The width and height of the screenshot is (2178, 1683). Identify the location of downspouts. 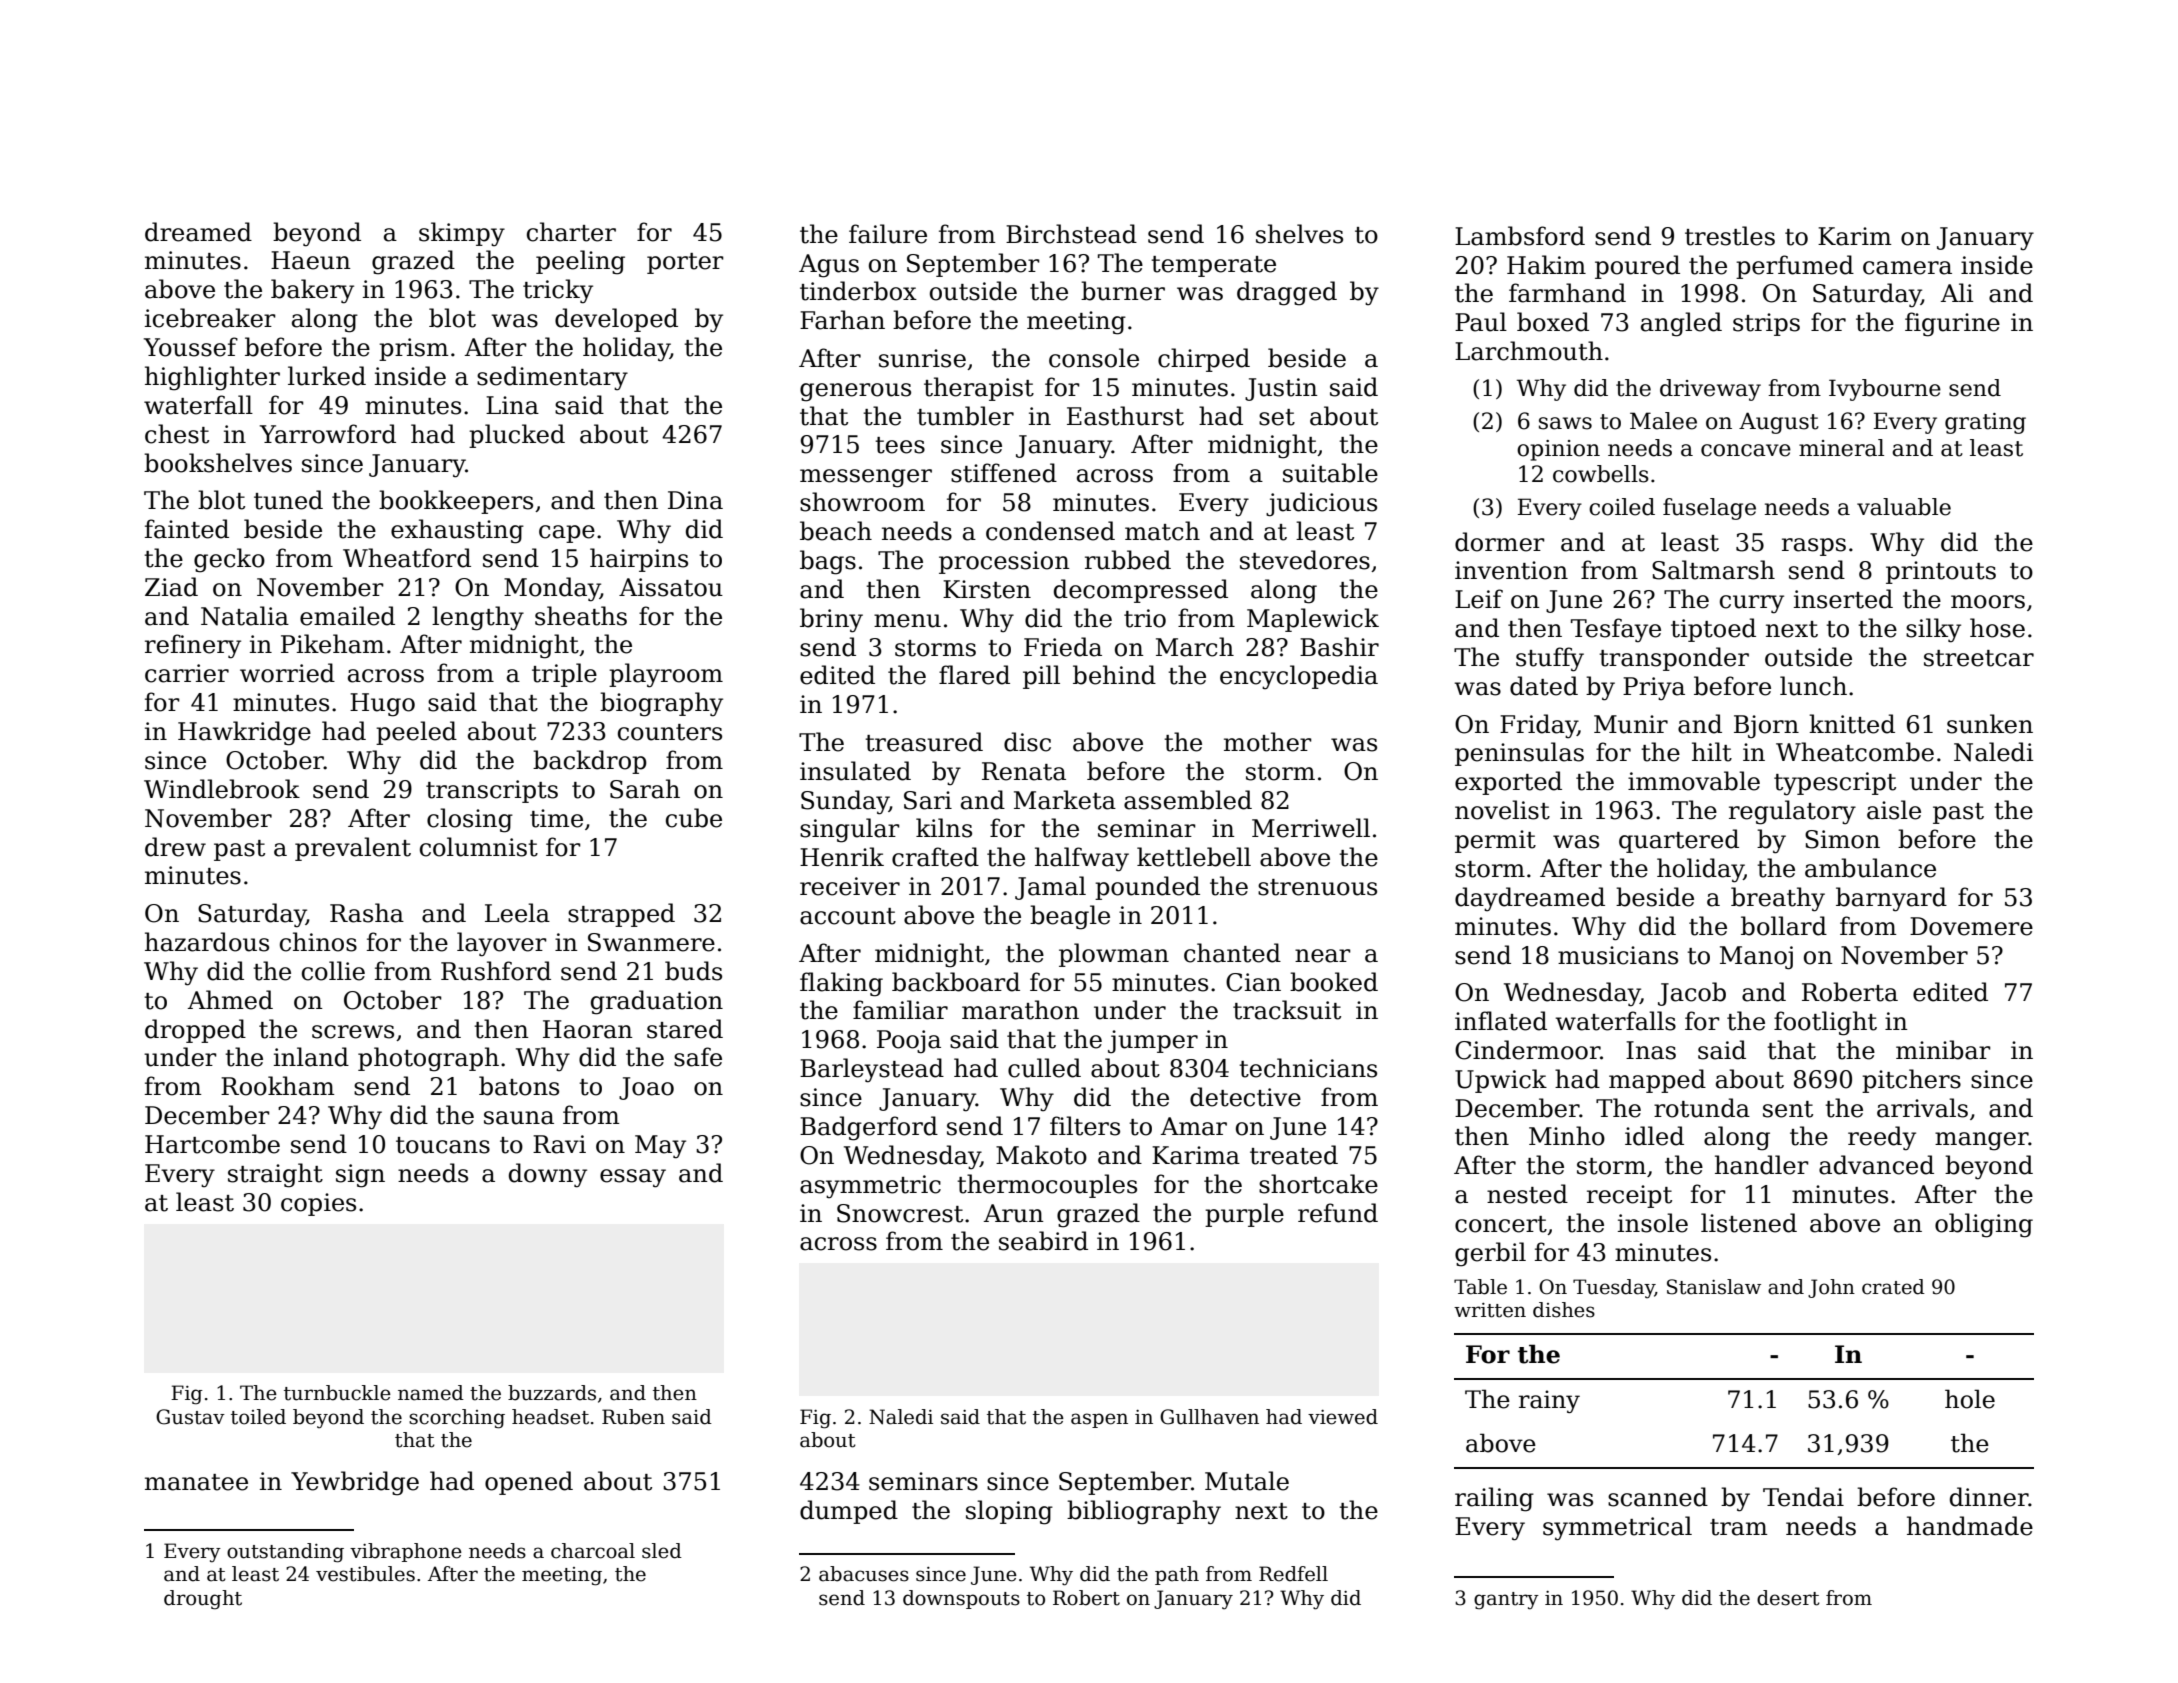
(961, 1599).
